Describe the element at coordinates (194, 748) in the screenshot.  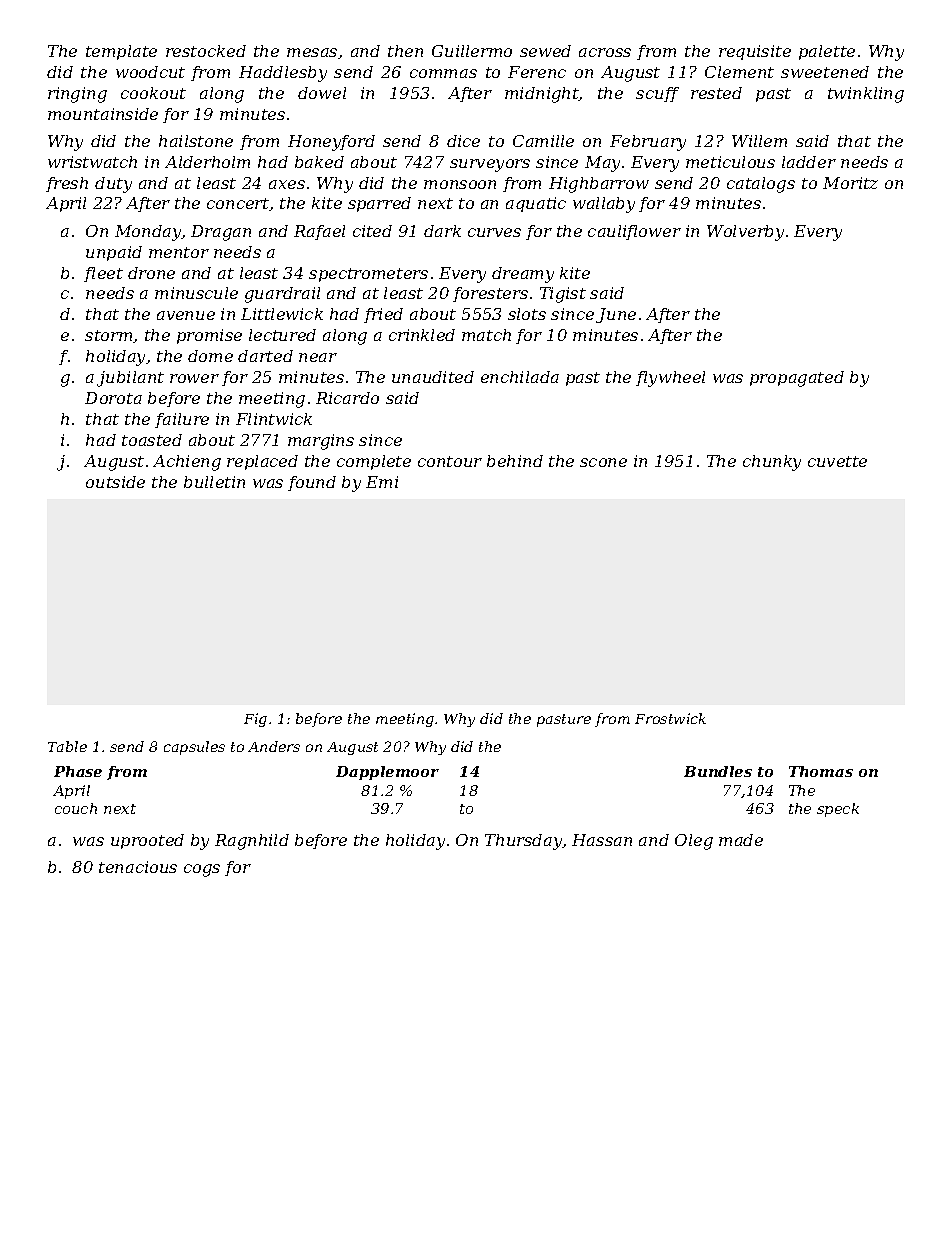
I see `capsules` at that location.
